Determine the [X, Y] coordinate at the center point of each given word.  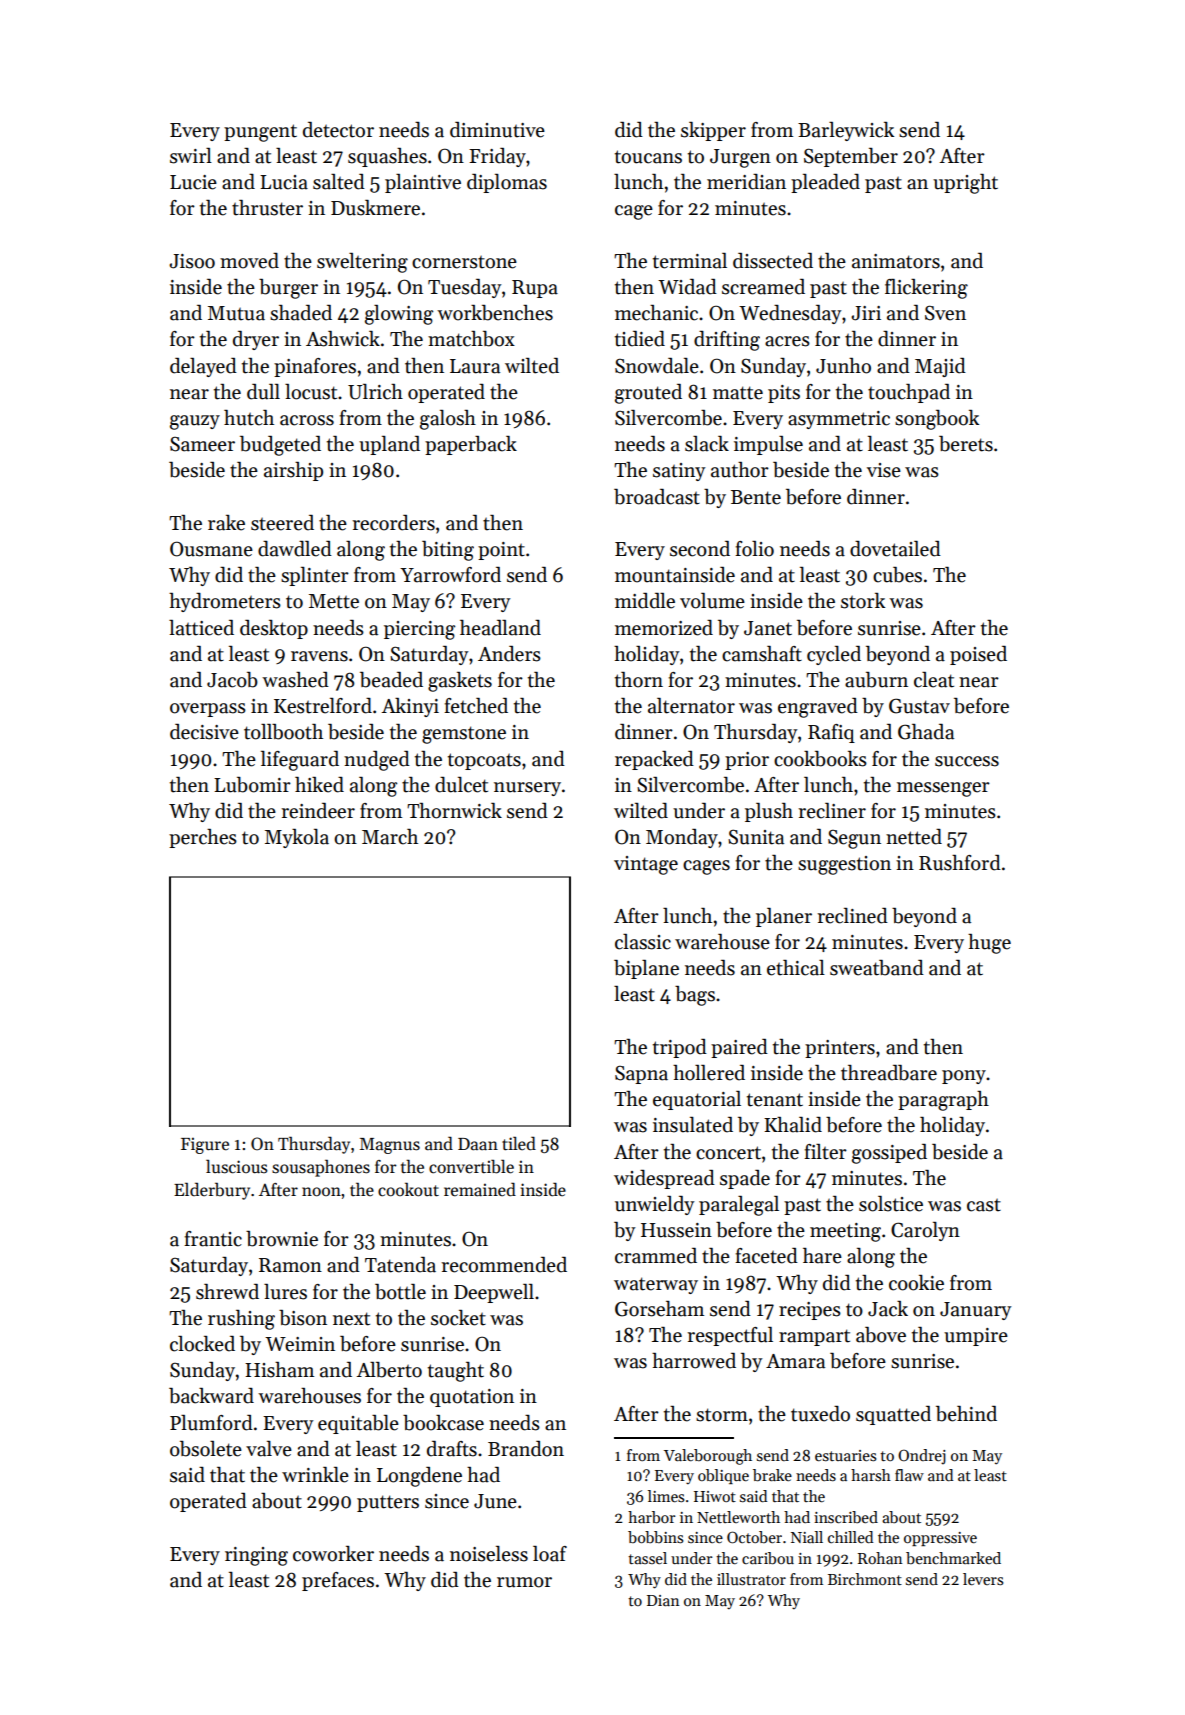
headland [500, 628]
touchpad [909, 393]
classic [643, 942]
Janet [768, 628]
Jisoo [192, 261]
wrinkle [315, 1475]
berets [966, 444]
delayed [203, 367]
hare [822, 1256]
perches [203, 838]
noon [321, 1192]
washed [295, 680]
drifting [727, 341]
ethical [796, 968]
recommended [504, 1265]
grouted [648, 394]
